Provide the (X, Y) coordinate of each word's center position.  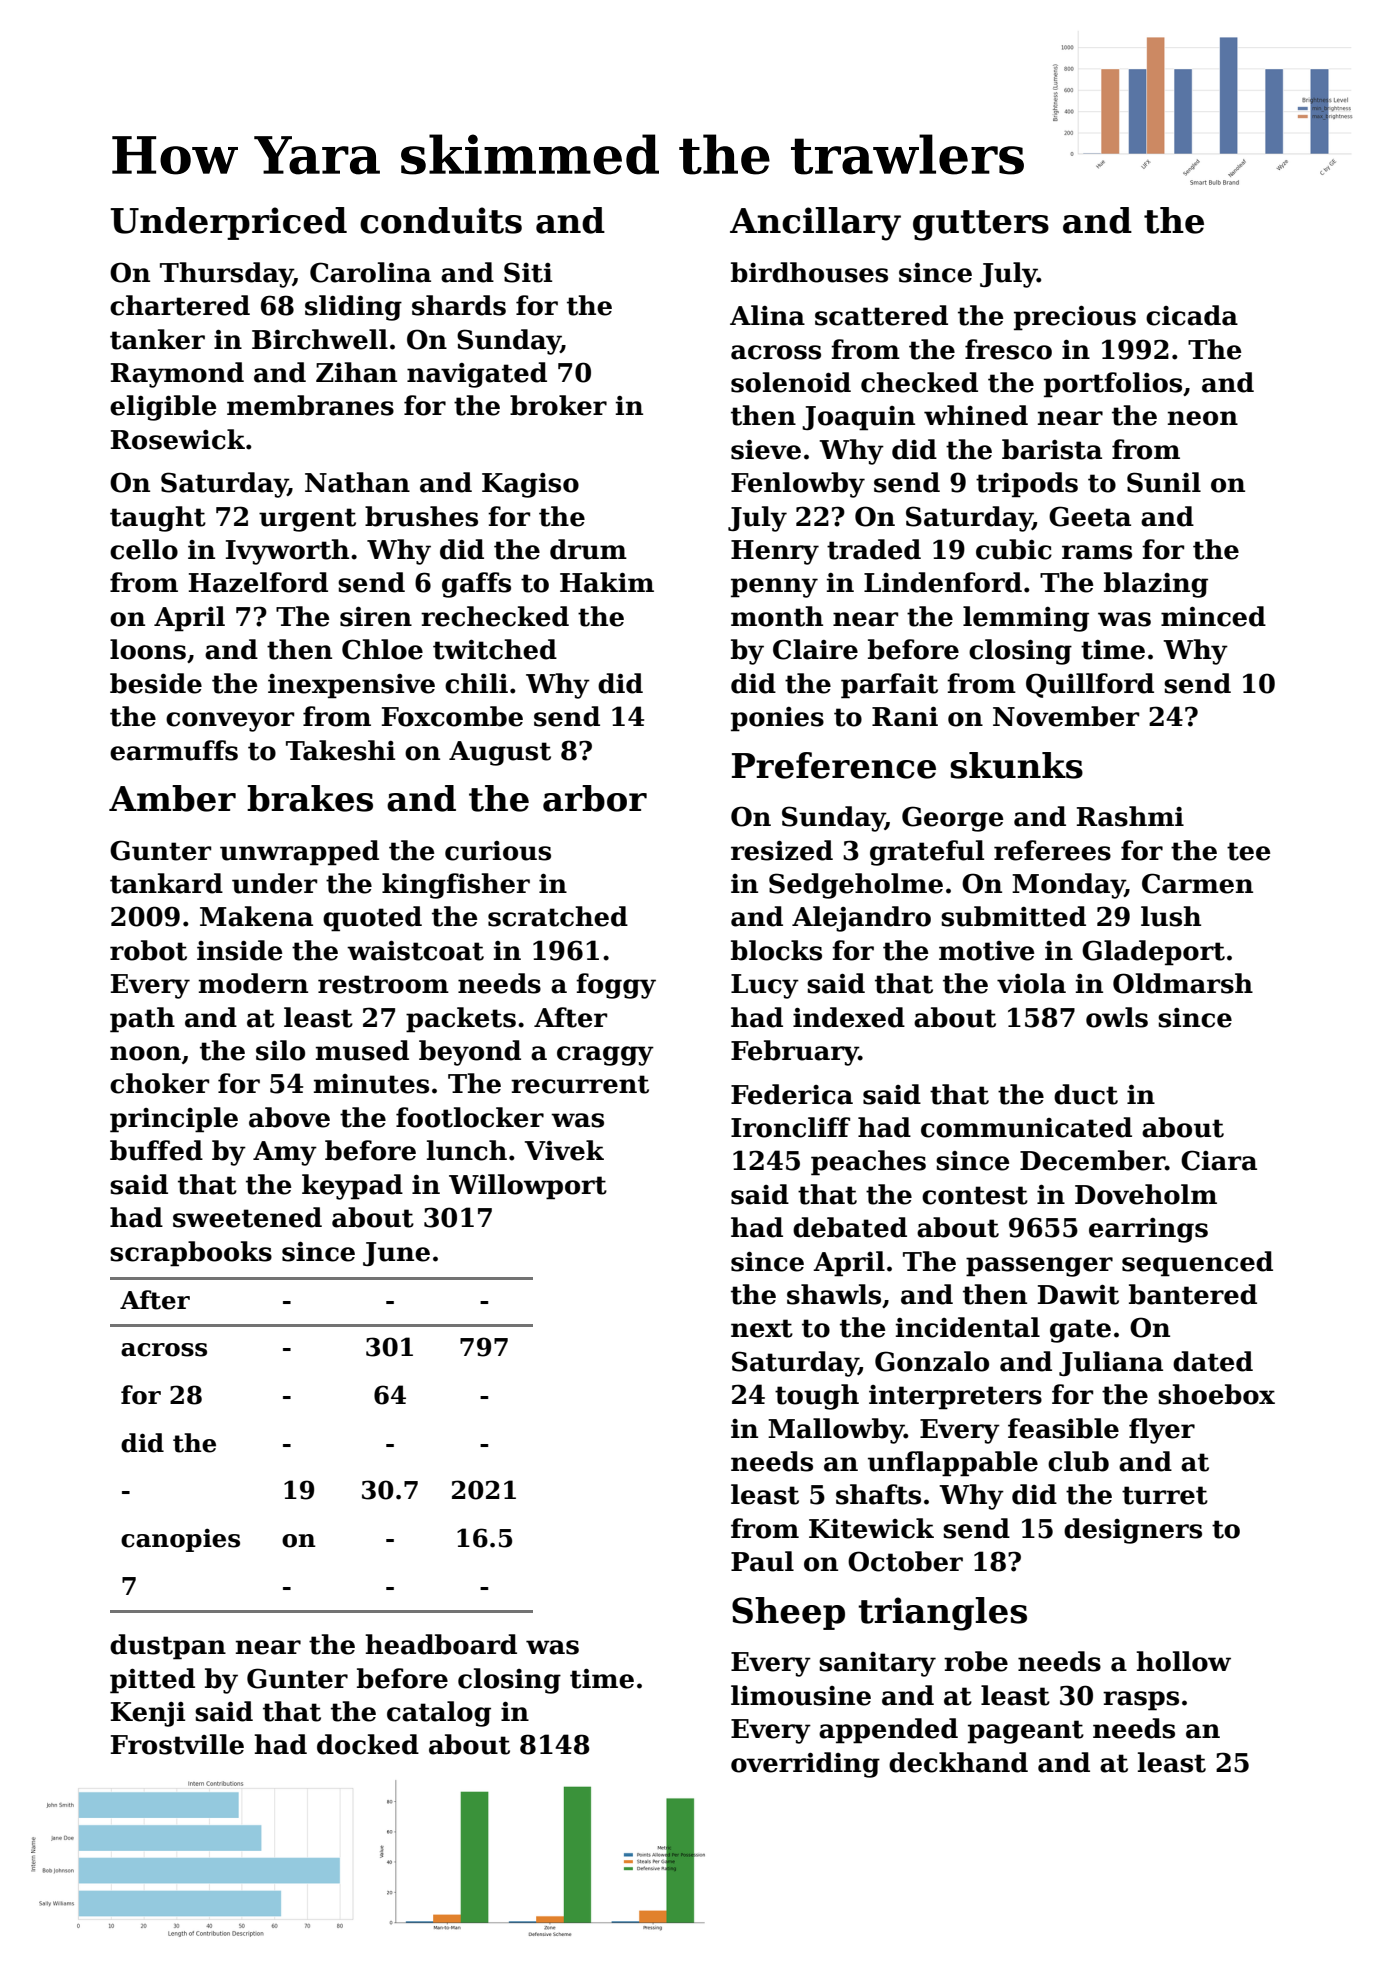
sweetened (247, 1217)
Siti (528, 272)
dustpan (168, 1647)
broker (558, 405)
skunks (1016, 765)
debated (850, 1227)
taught (158, 519)
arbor (595, 798)
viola (1031, 983)
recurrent (580, 1084)
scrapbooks (191, 1254)
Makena (256, 916)
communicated (1026, 1127)
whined (976, 415)
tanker (157, 339)
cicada (1192, 315)
